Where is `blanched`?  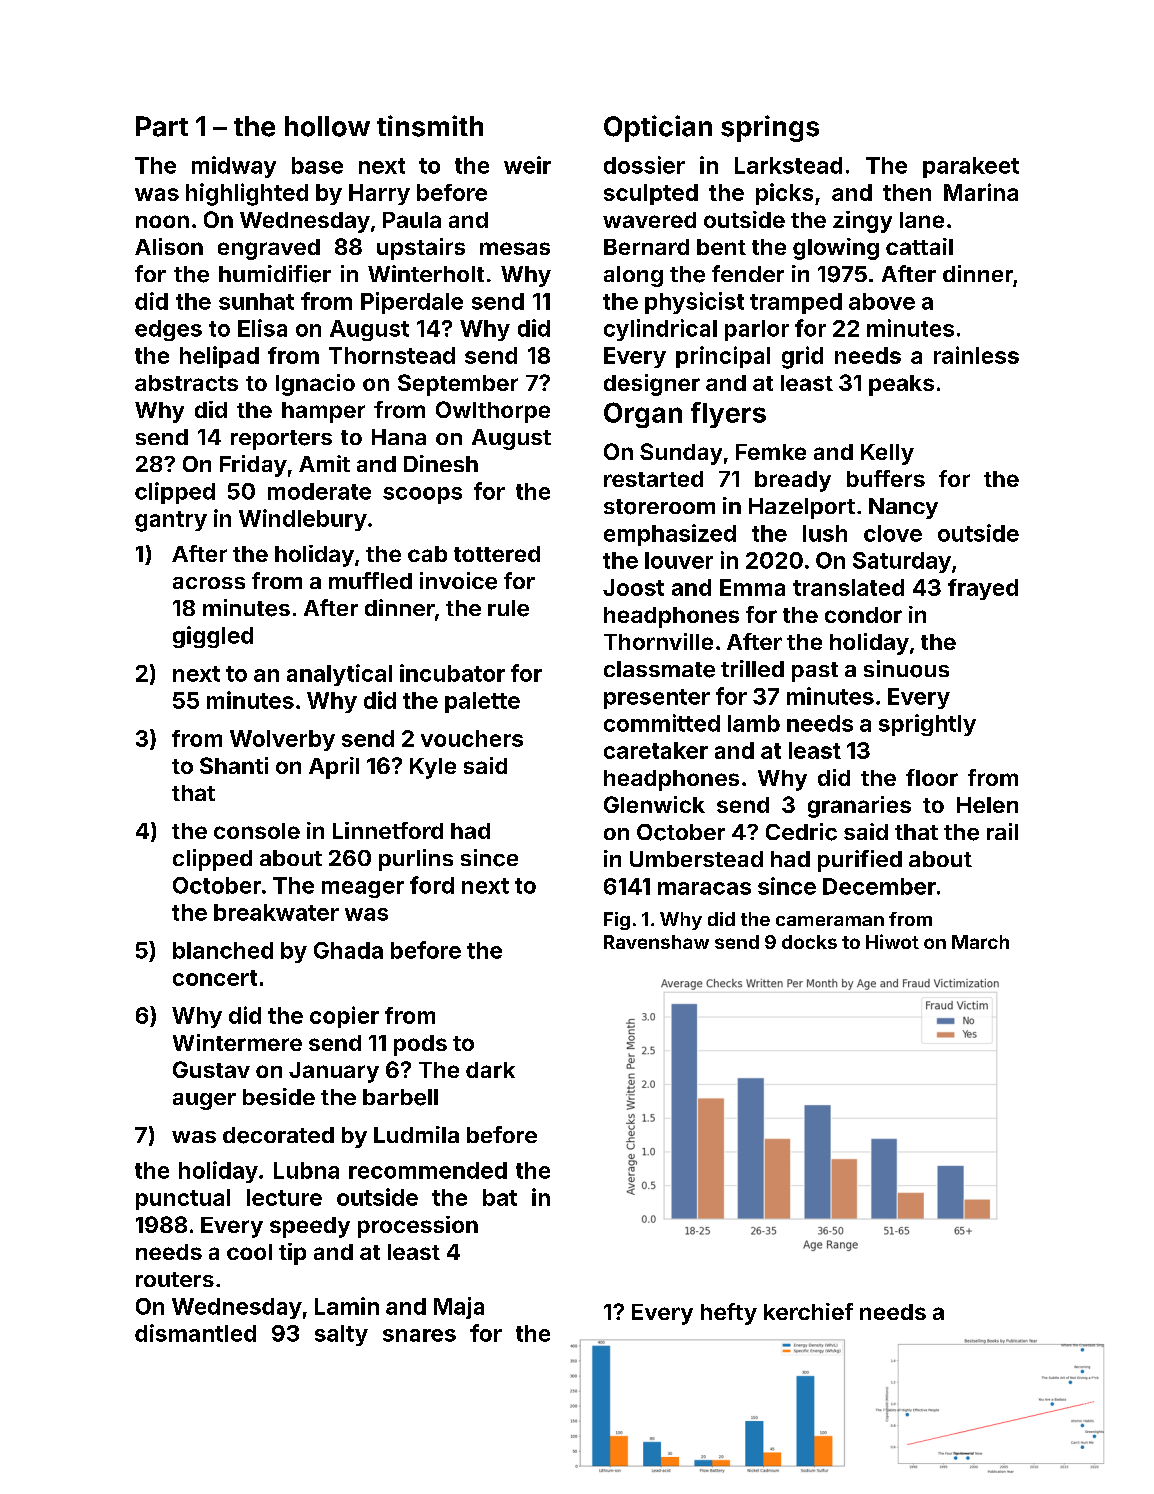
blanched is located at coordinates (223, 950).
